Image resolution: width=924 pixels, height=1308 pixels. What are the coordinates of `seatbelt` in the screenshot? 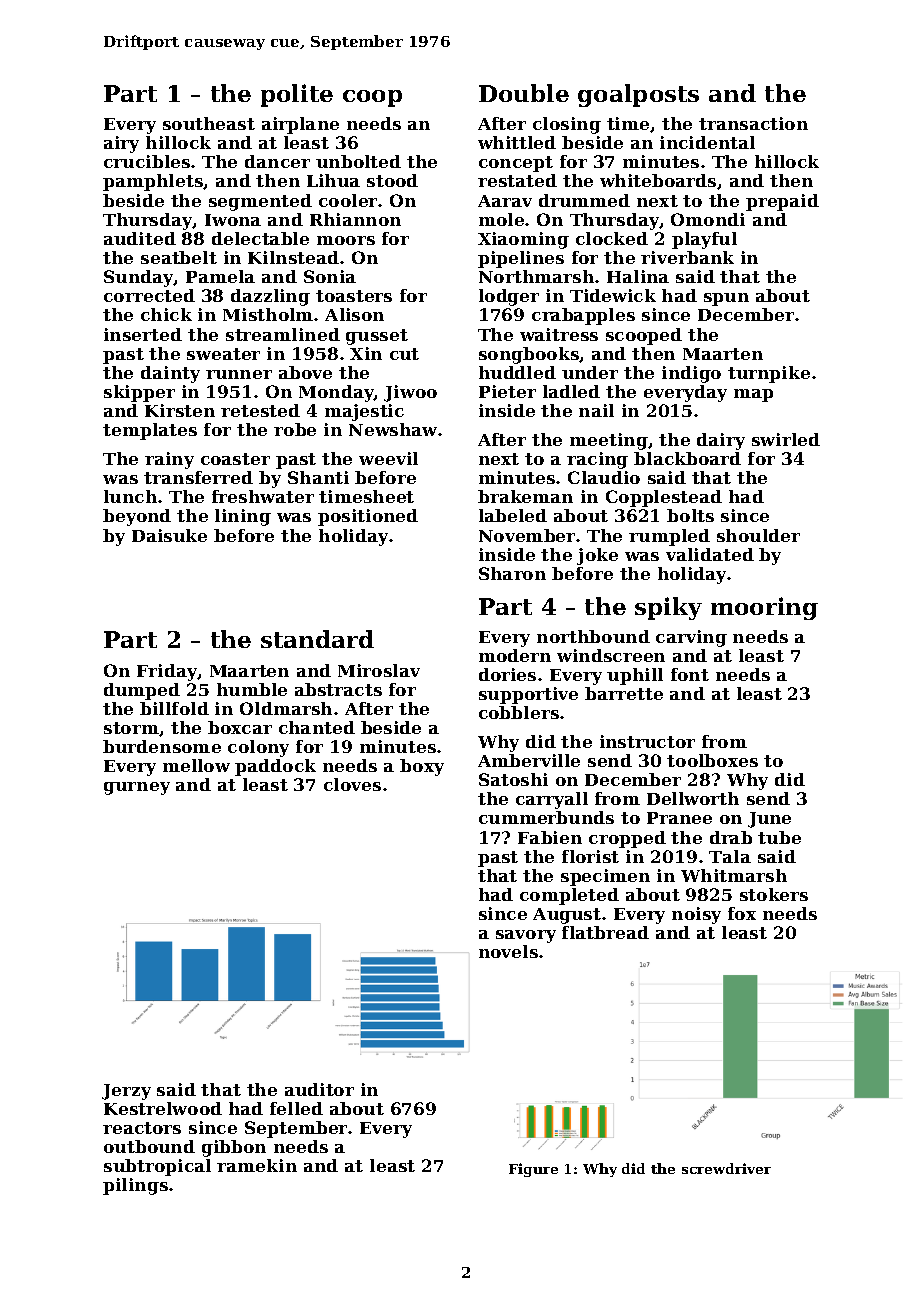 It's located at (179, 257).
